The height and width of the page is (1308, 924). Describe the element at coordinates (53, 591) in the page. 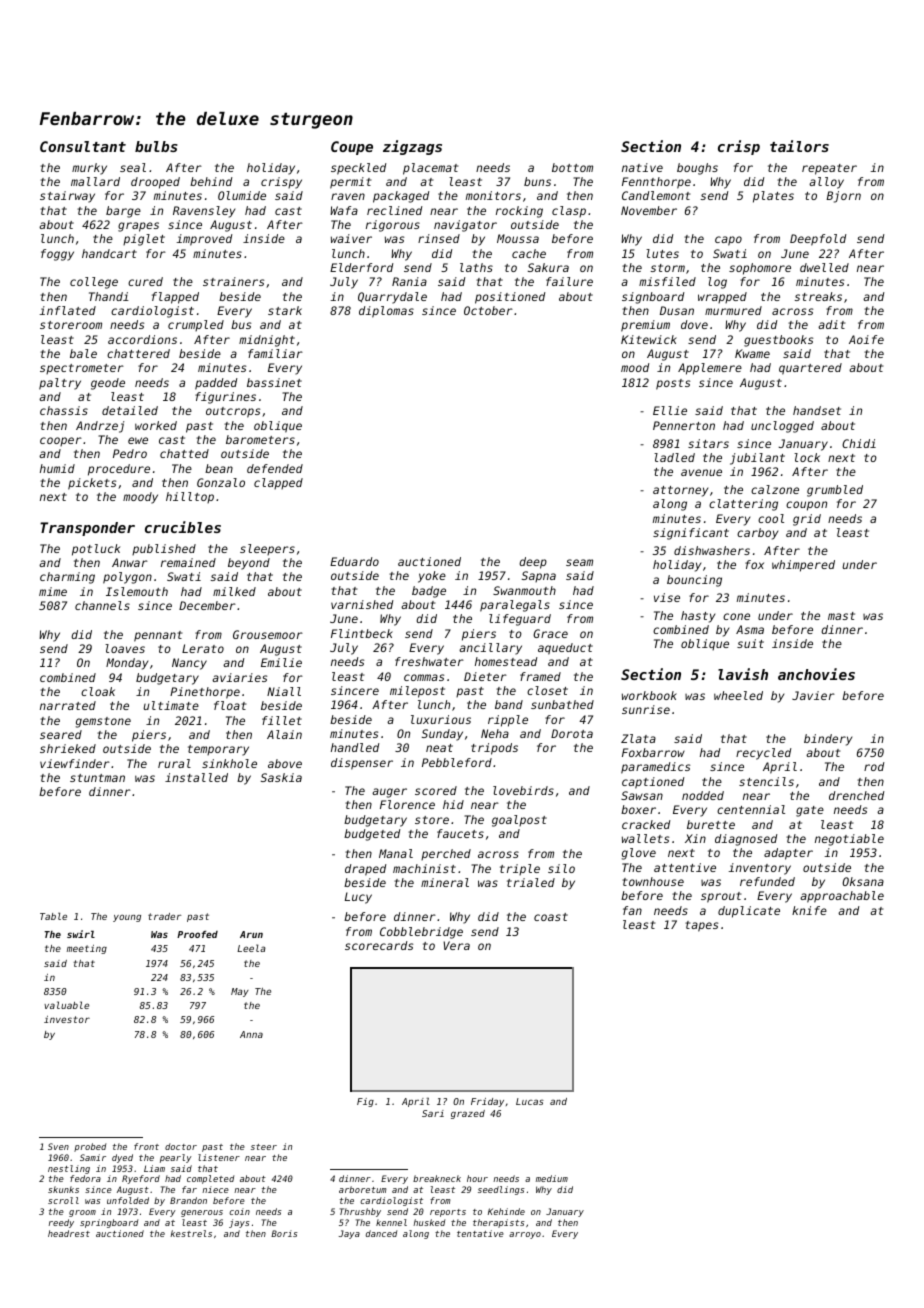

I see `mime` at that location.
